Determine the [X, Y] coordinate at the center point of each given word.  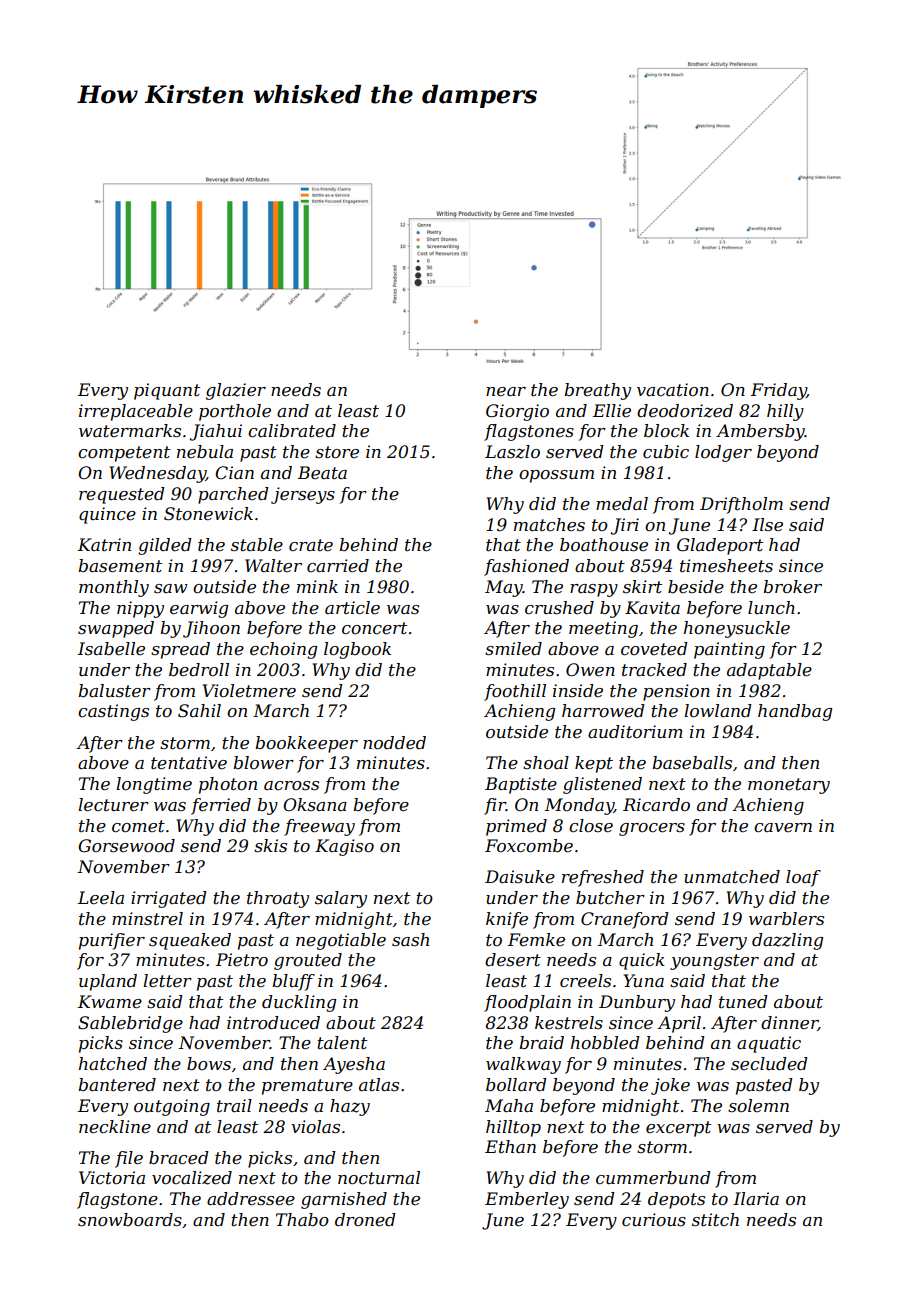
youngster [714, 962]
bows [209, 1063]
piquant [167, 391]
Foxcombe [529, 846]
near [506, 392]
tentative [189, 763]
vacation [673, 390]
